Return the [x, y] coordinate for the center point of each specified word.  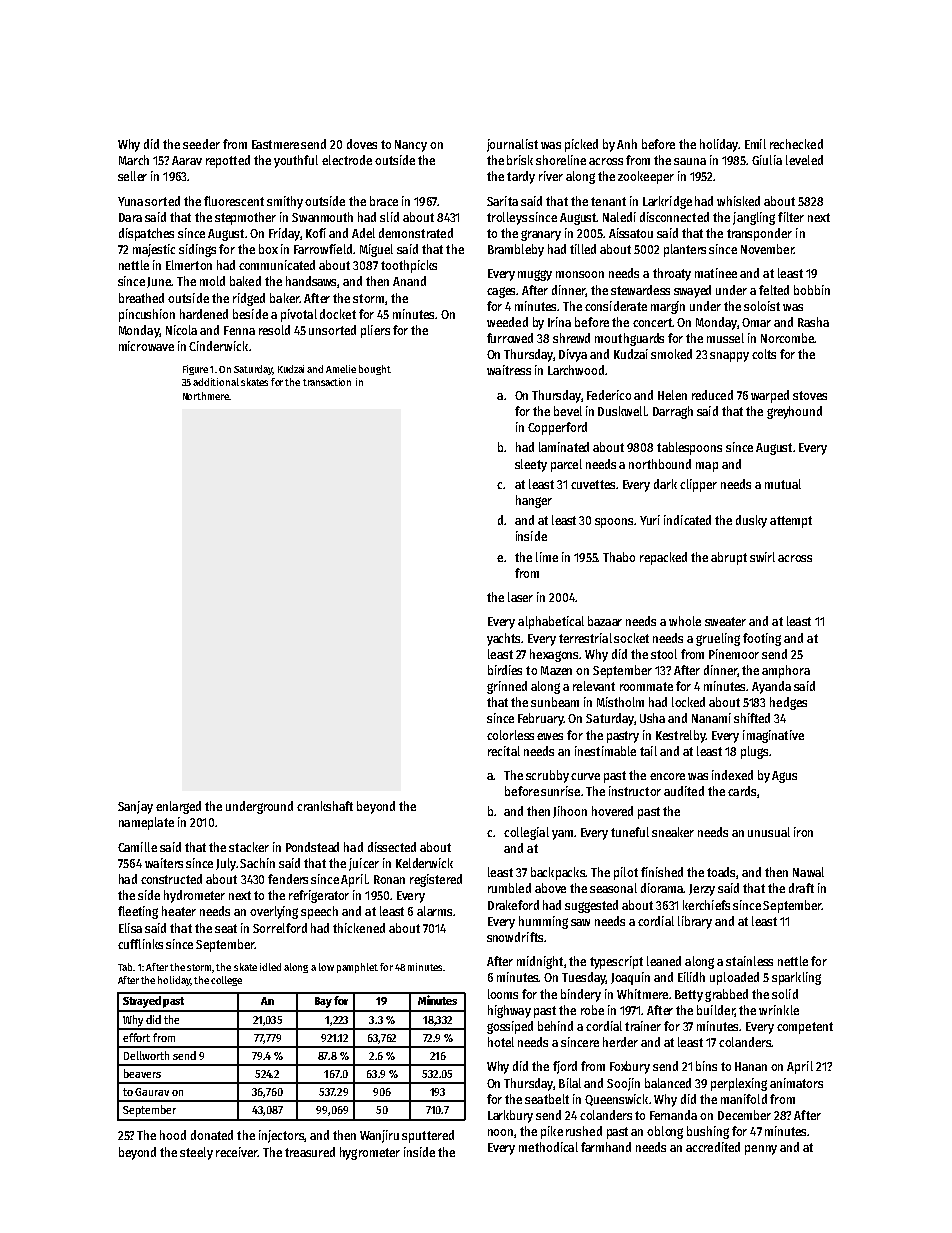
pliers [375, 331]
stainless [749, 961]
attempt [791, 522]
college [226, 981]
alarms [434, 911]
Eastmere [275, 144]
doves [362, 144]
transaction [327, 382]
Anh [627, 144]
